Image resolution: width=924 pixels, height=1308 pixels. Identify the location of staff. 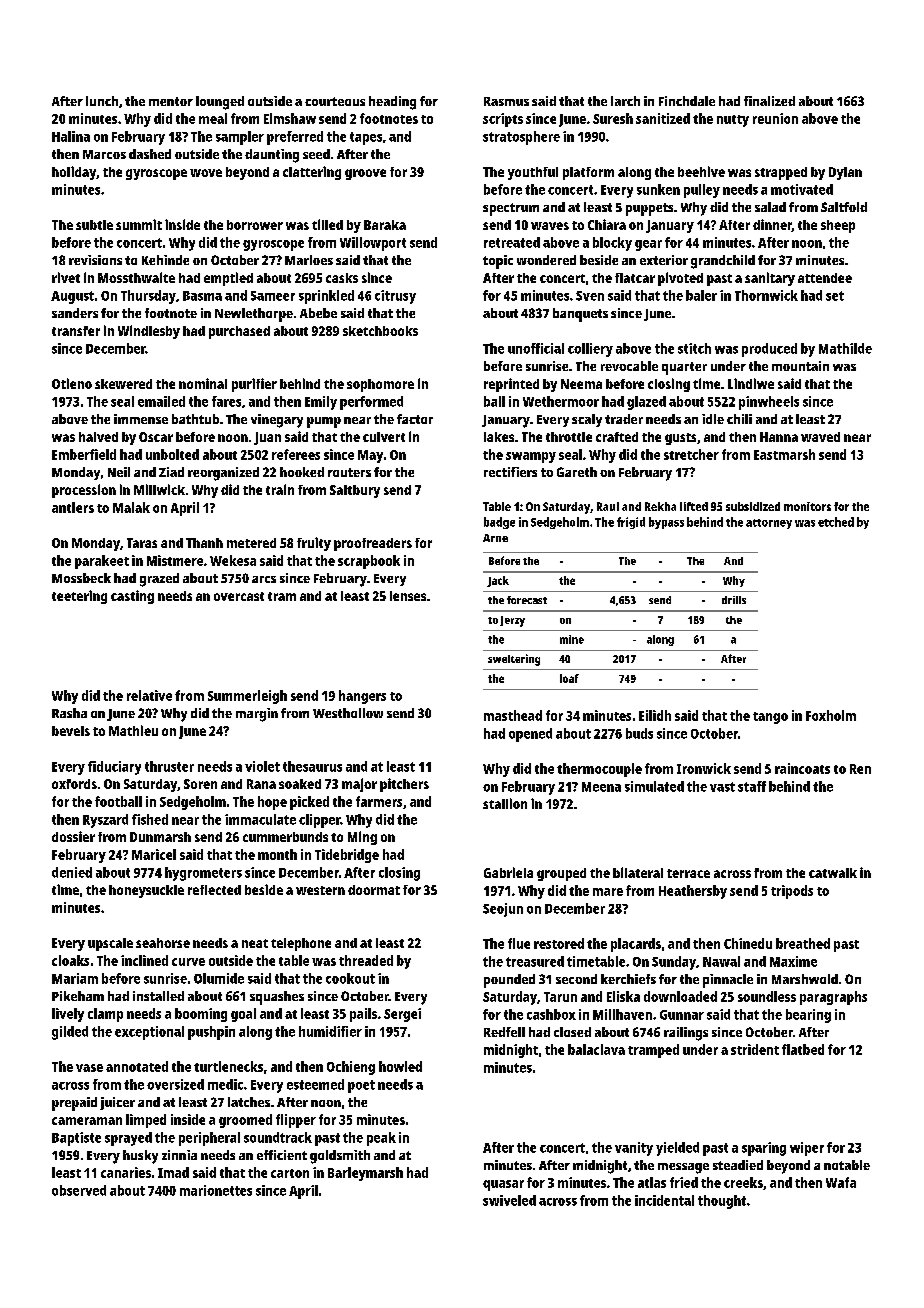
(752, 786).
